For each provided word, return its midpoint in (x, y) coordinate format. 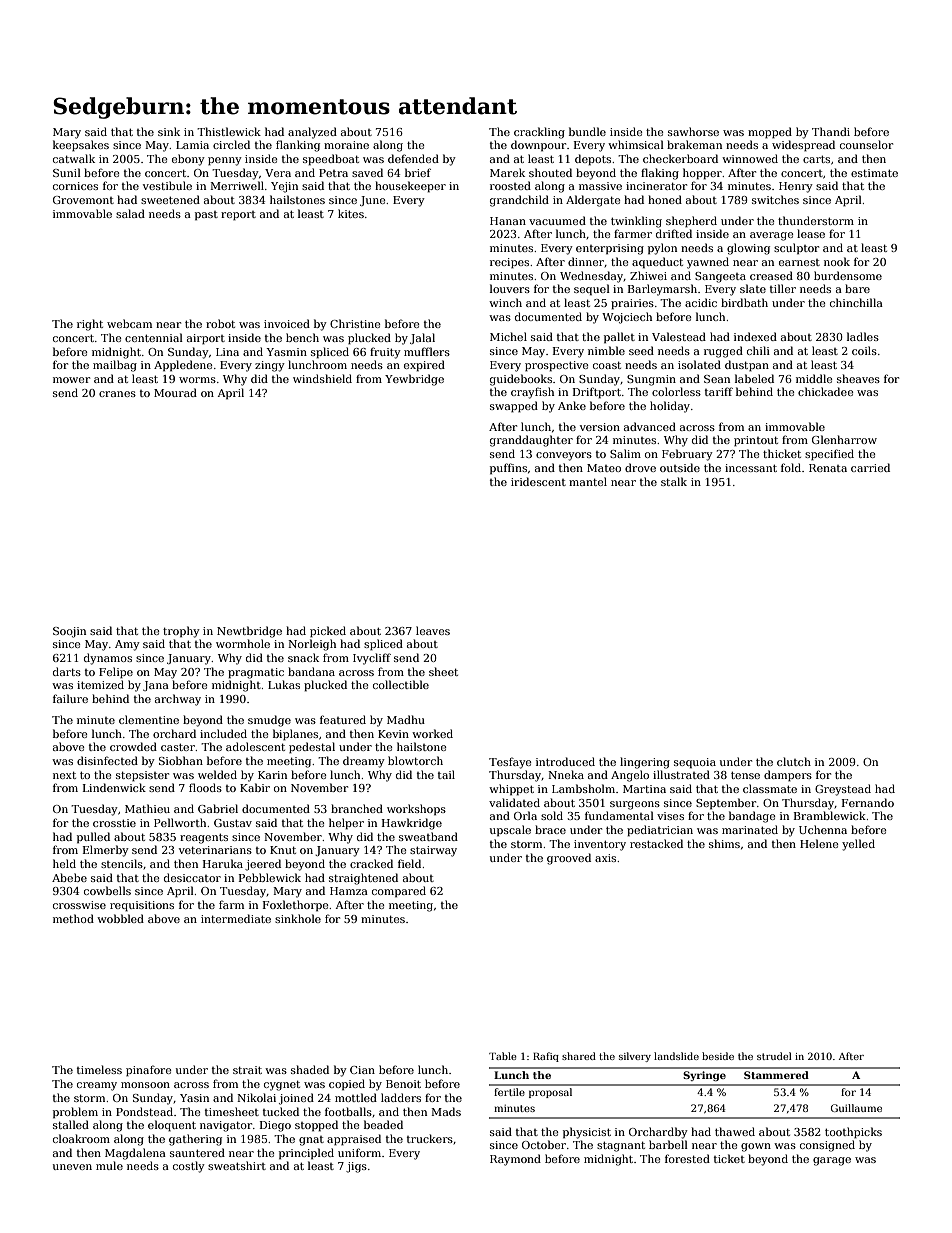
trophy (181, 632)
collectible (401, 684)
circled (231, 144)
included (223, 733)
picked (328, 632)
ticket (729, 1158)
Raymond (515, 1160)
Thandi (831, 131)
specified (829, 455)
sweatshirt (237, 1165)
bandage (752, 817)
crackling (539, 133)
